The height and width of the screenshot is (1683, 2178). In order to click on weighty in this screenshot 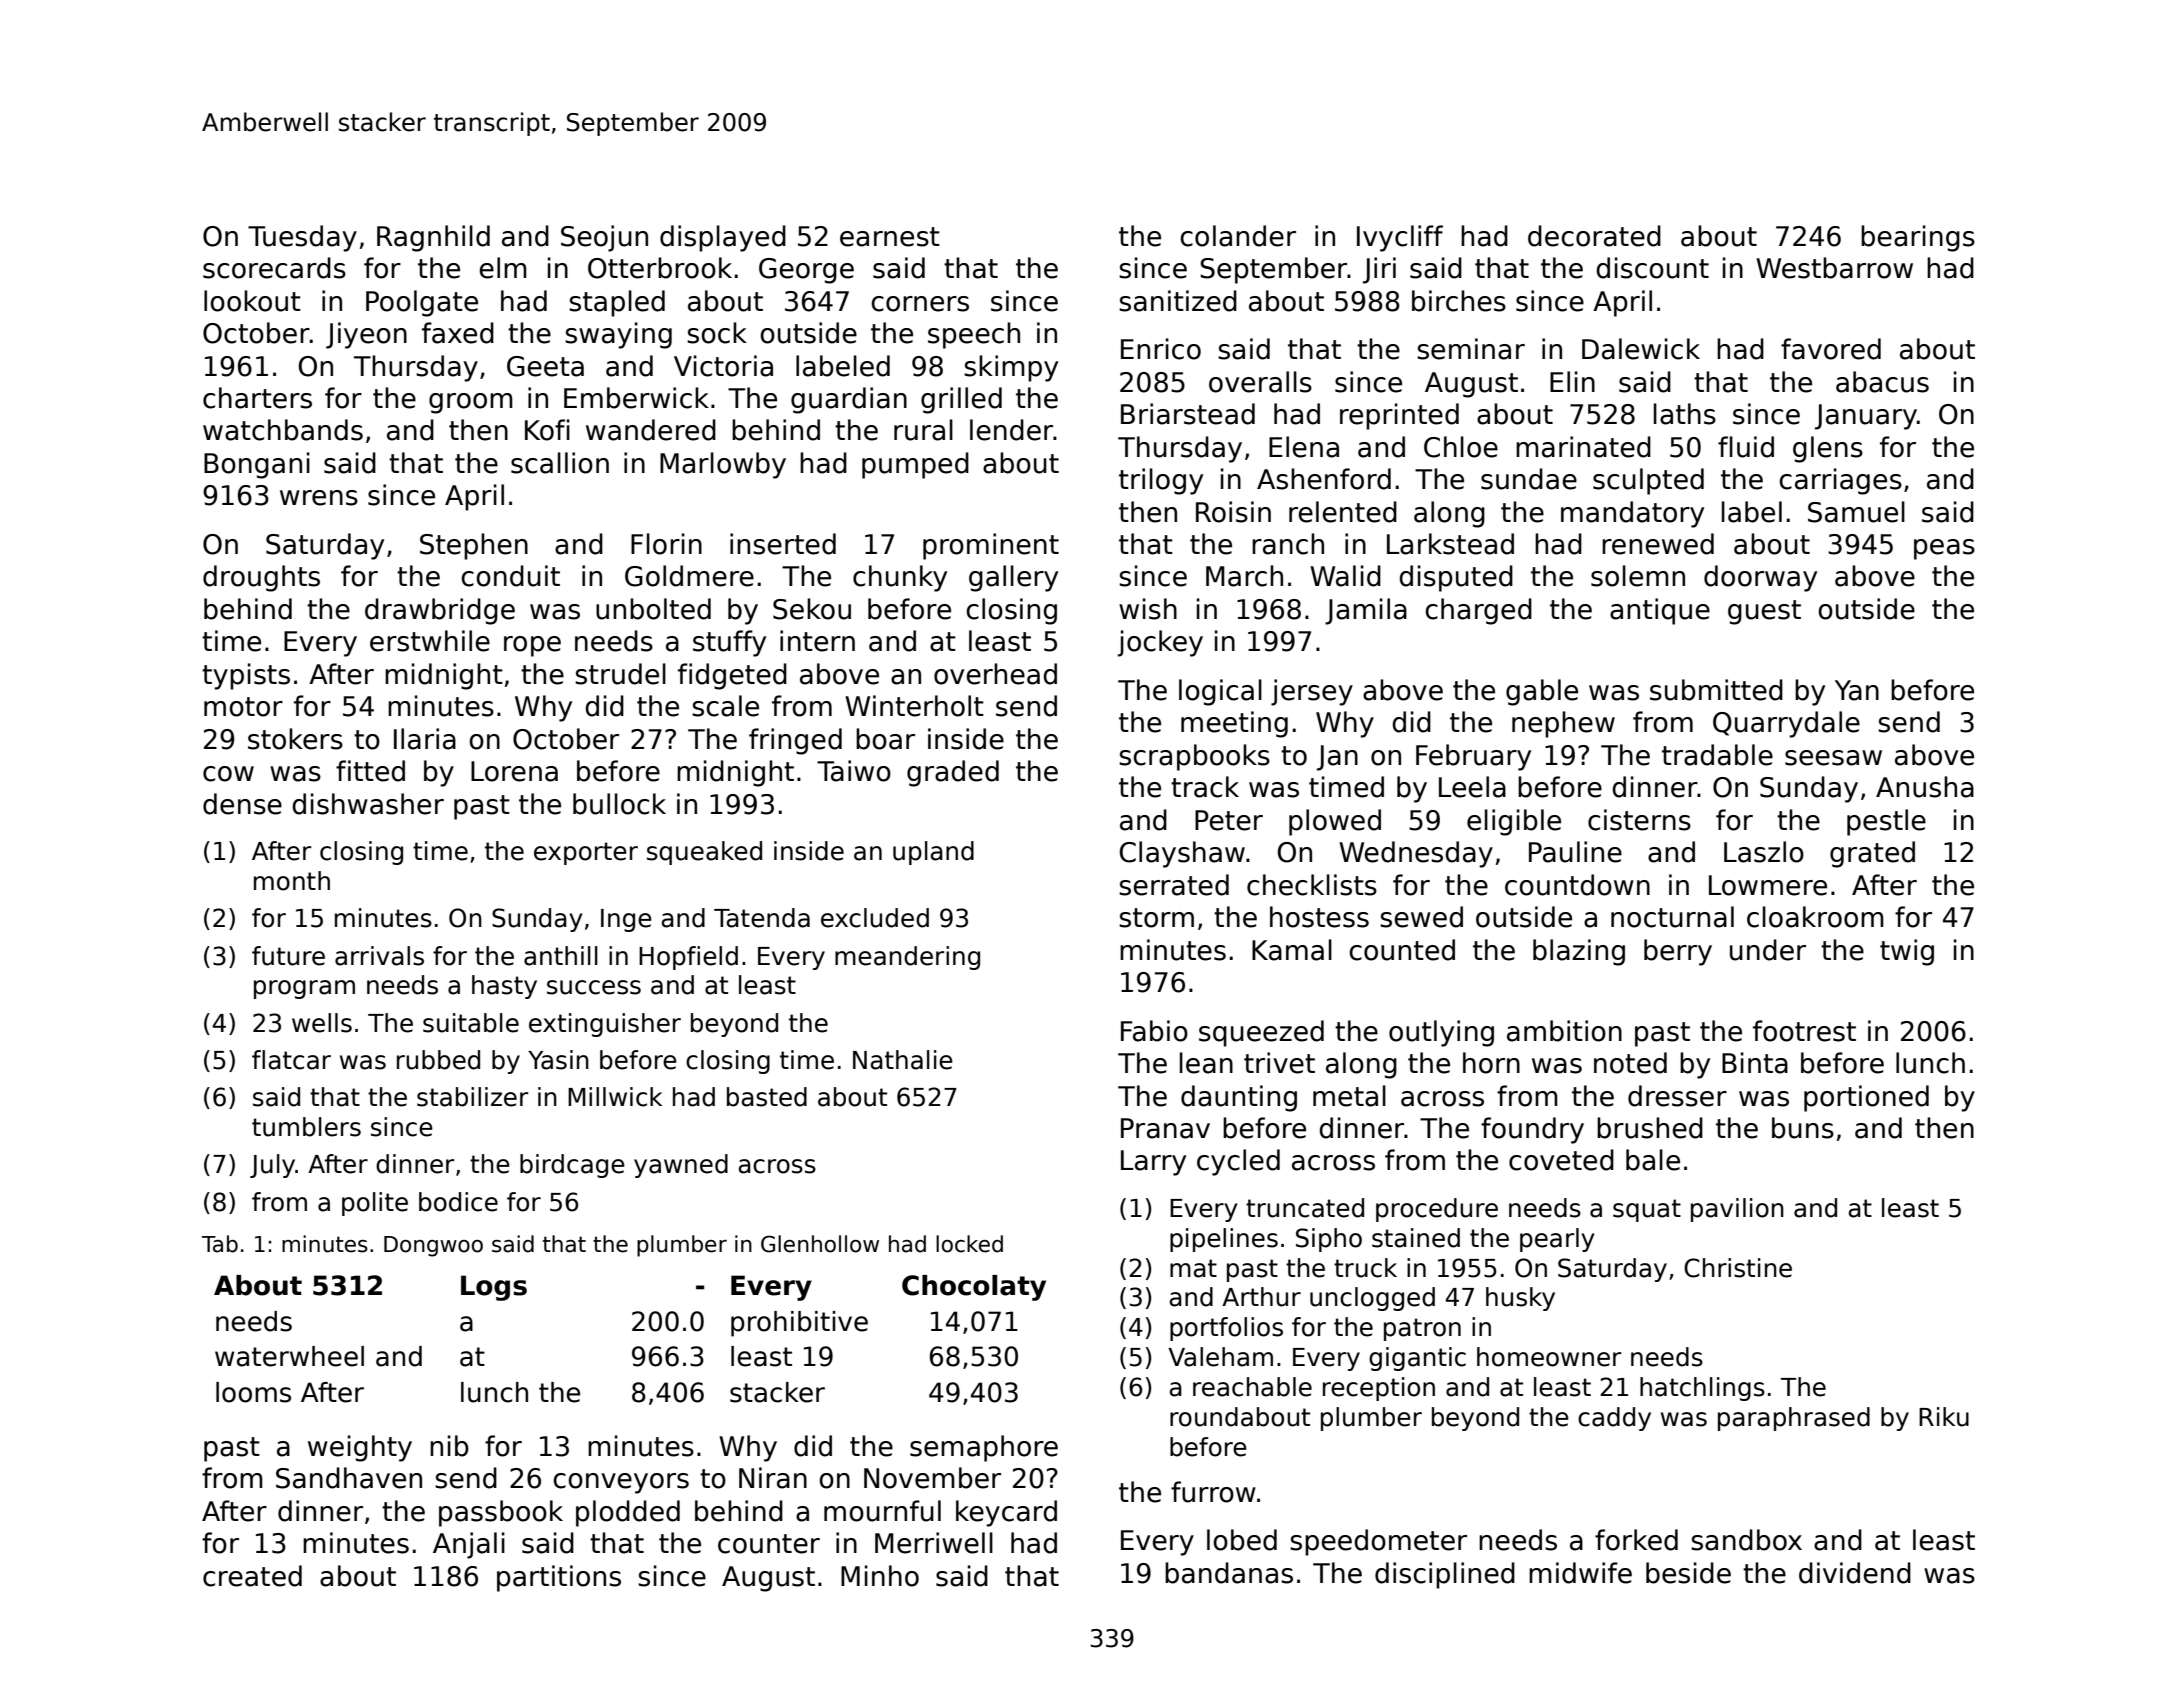, I will do `click(360, 1448)`.
